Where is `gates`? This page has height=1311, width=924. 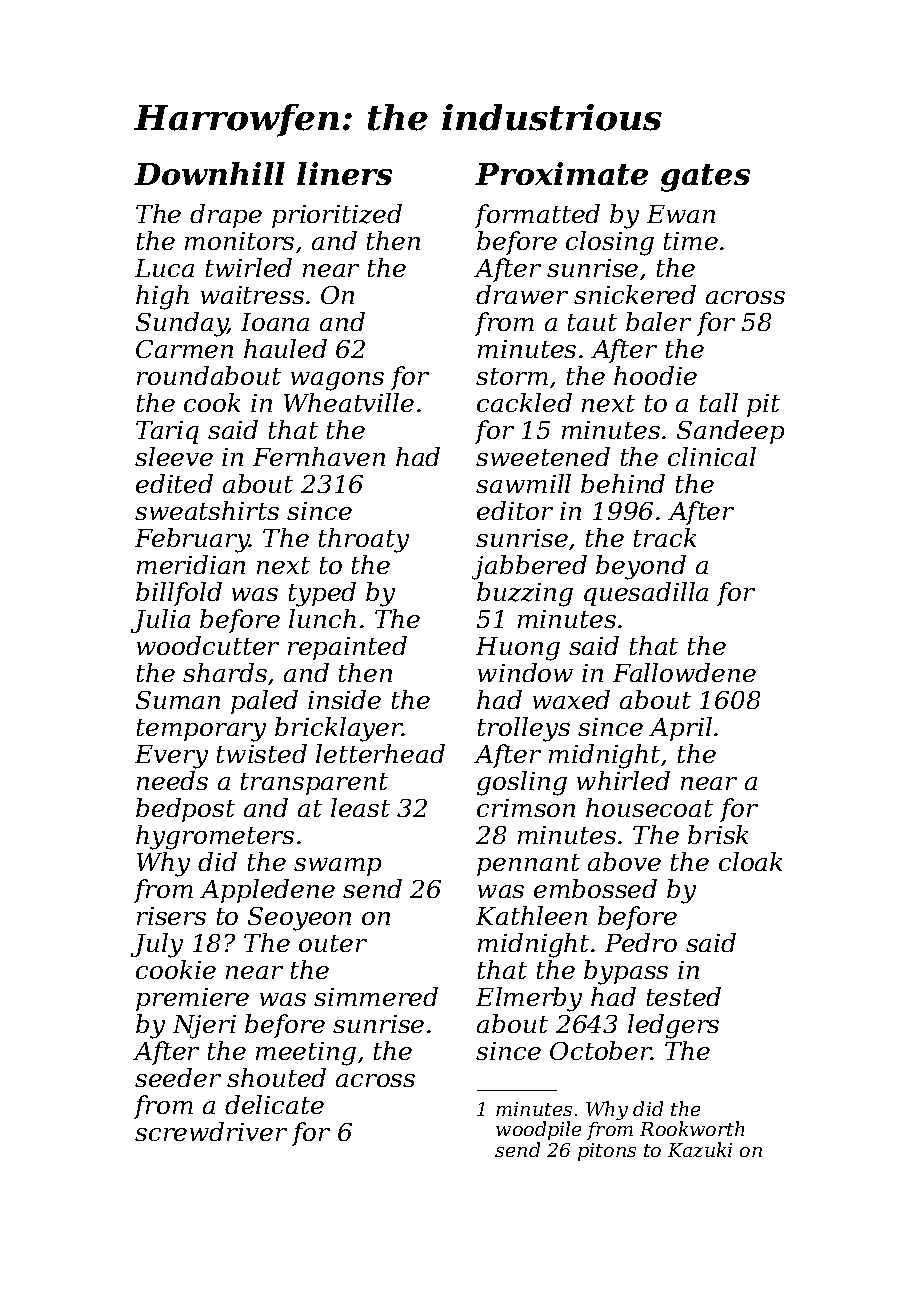 gates is located at coordinates (705, 178).
